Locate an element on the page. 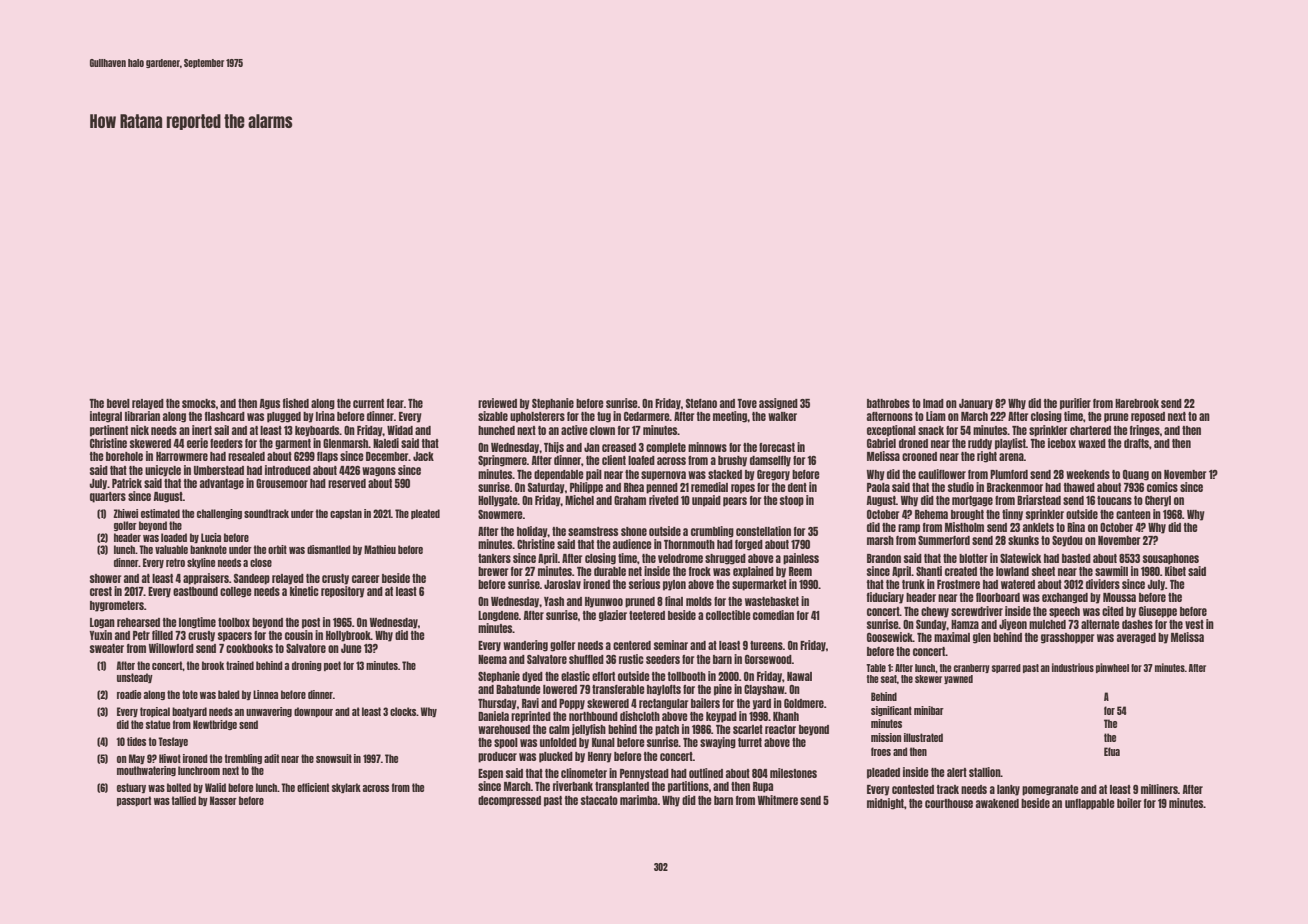  bevel is located at coordinates (118, 403).
